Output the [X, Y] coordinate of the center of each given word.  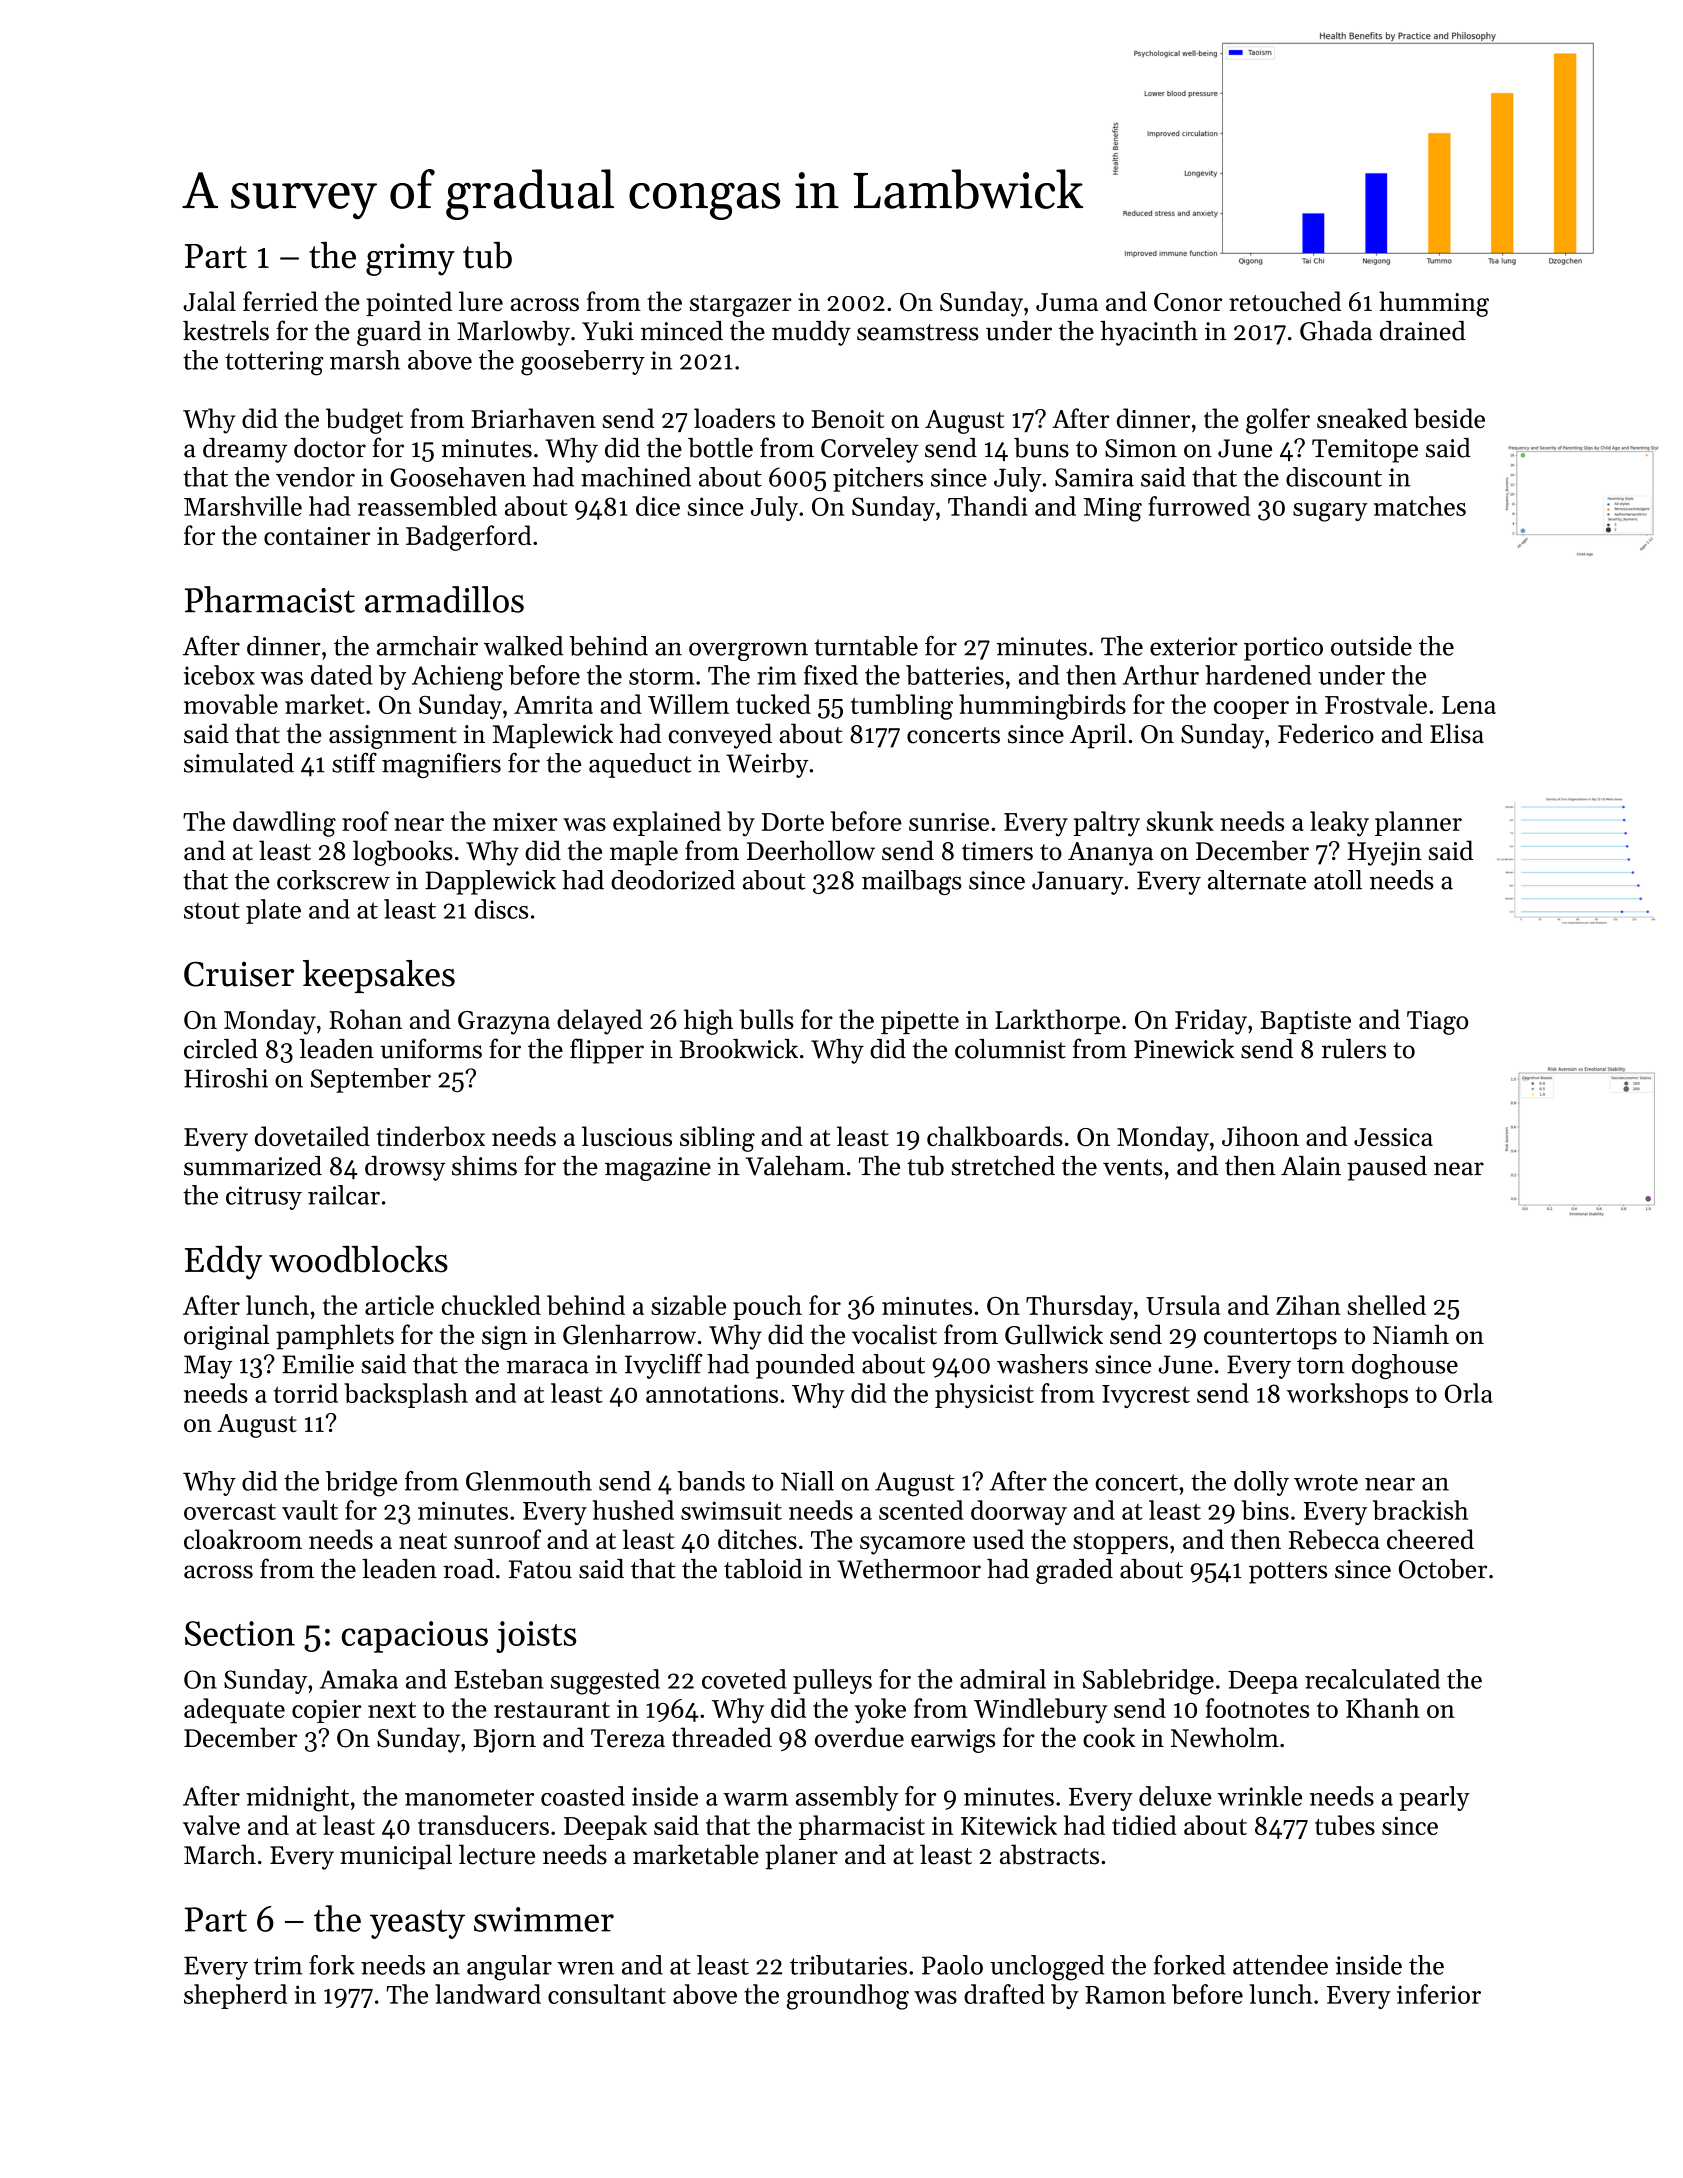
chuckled [491, 1305]
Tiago [1437, 1023]
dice [658, 506]
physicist [984, 1395]
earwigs [953, 1741]
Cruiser [239, 974]
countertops [1270, 1339]
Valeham [795, 1166]
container [317, 536]
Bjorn [505, 1741]
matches [1420, 506]
